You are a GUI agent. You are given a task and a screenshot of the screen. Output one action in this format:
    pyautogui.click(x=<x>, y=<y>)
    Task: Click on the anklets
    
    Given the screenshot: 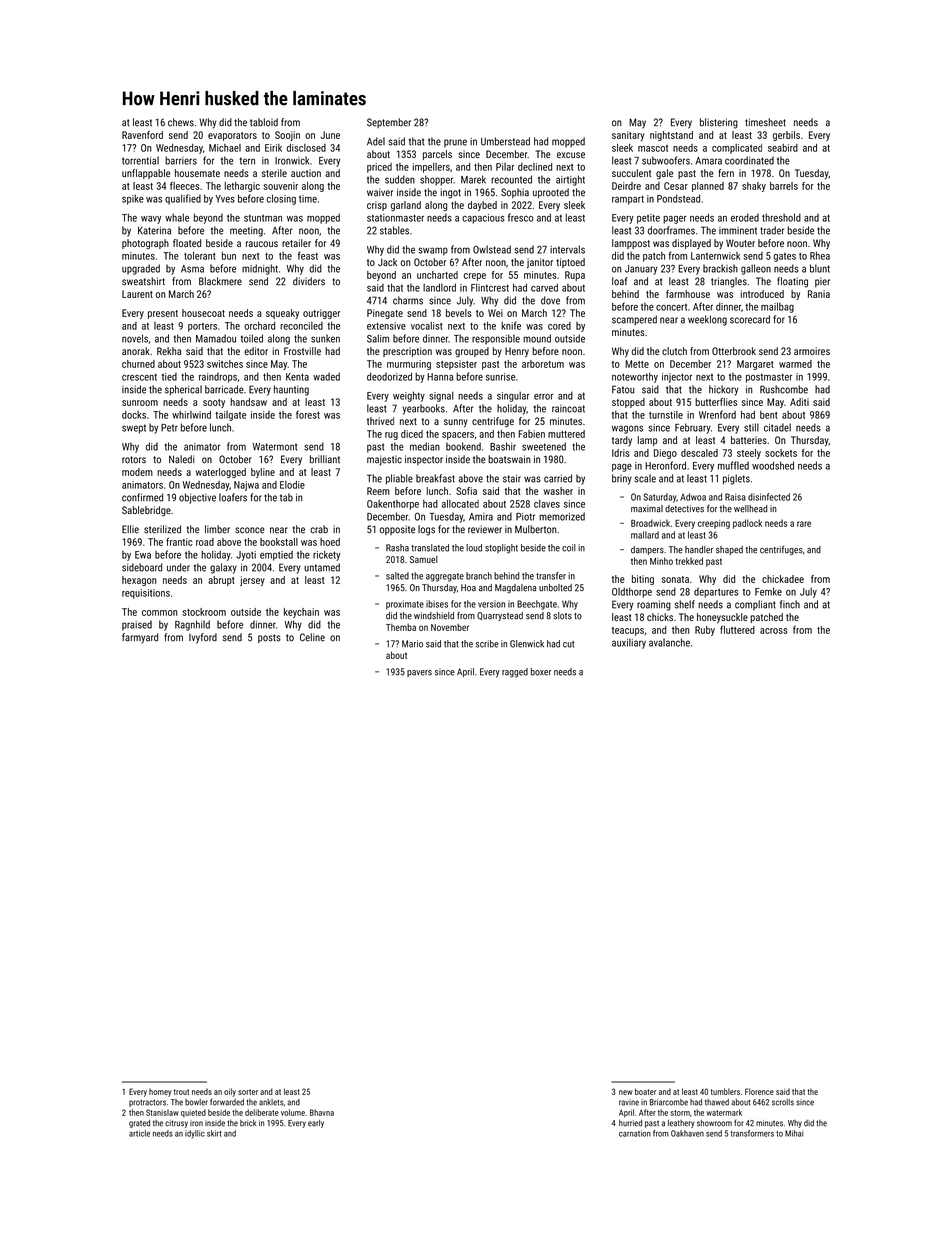 What is the action you would take?
    pyautogui.click(x=271, y=1102)
